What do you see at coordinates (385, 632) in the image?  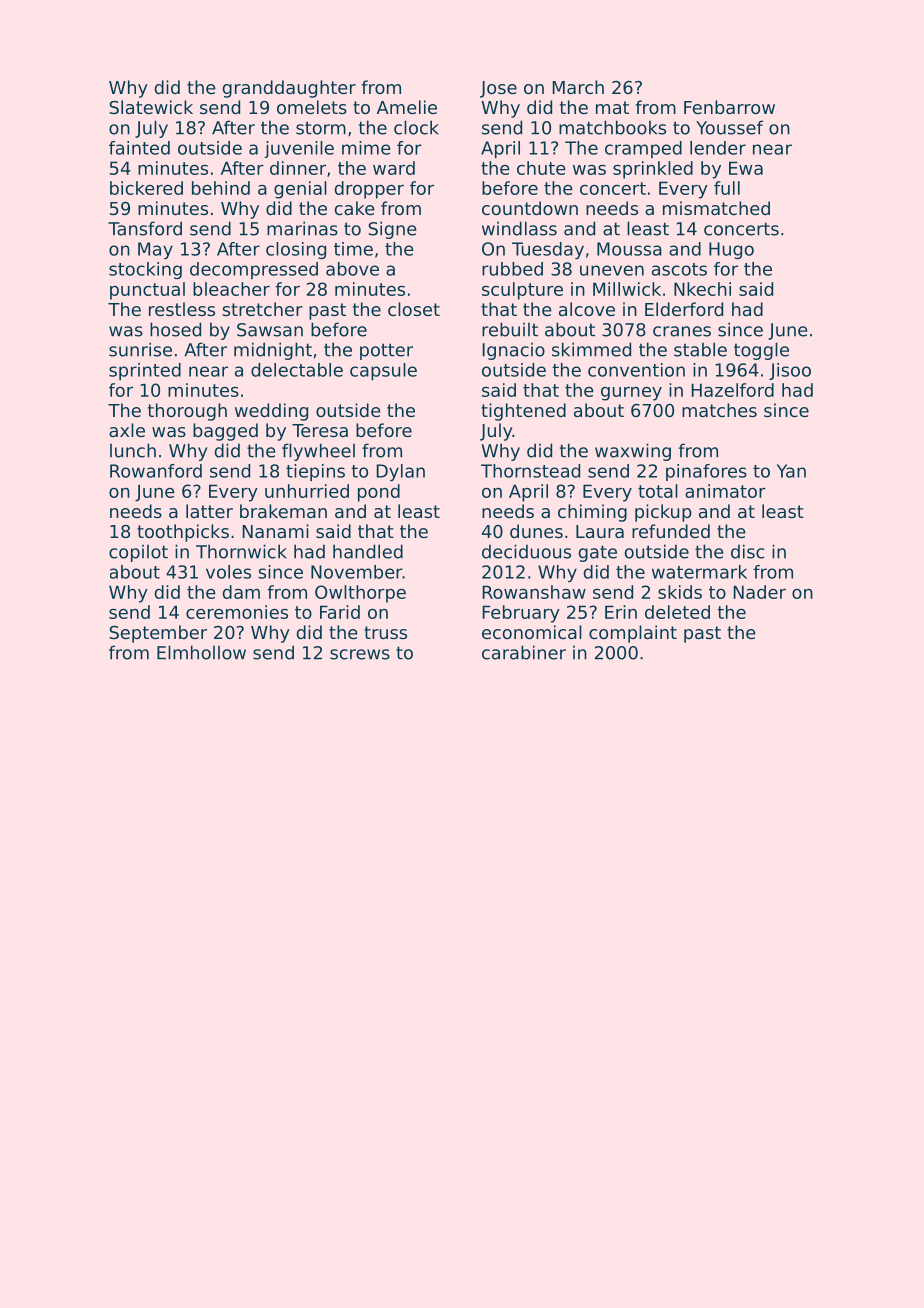 I see `truss` at bounding box center [385, 632].
